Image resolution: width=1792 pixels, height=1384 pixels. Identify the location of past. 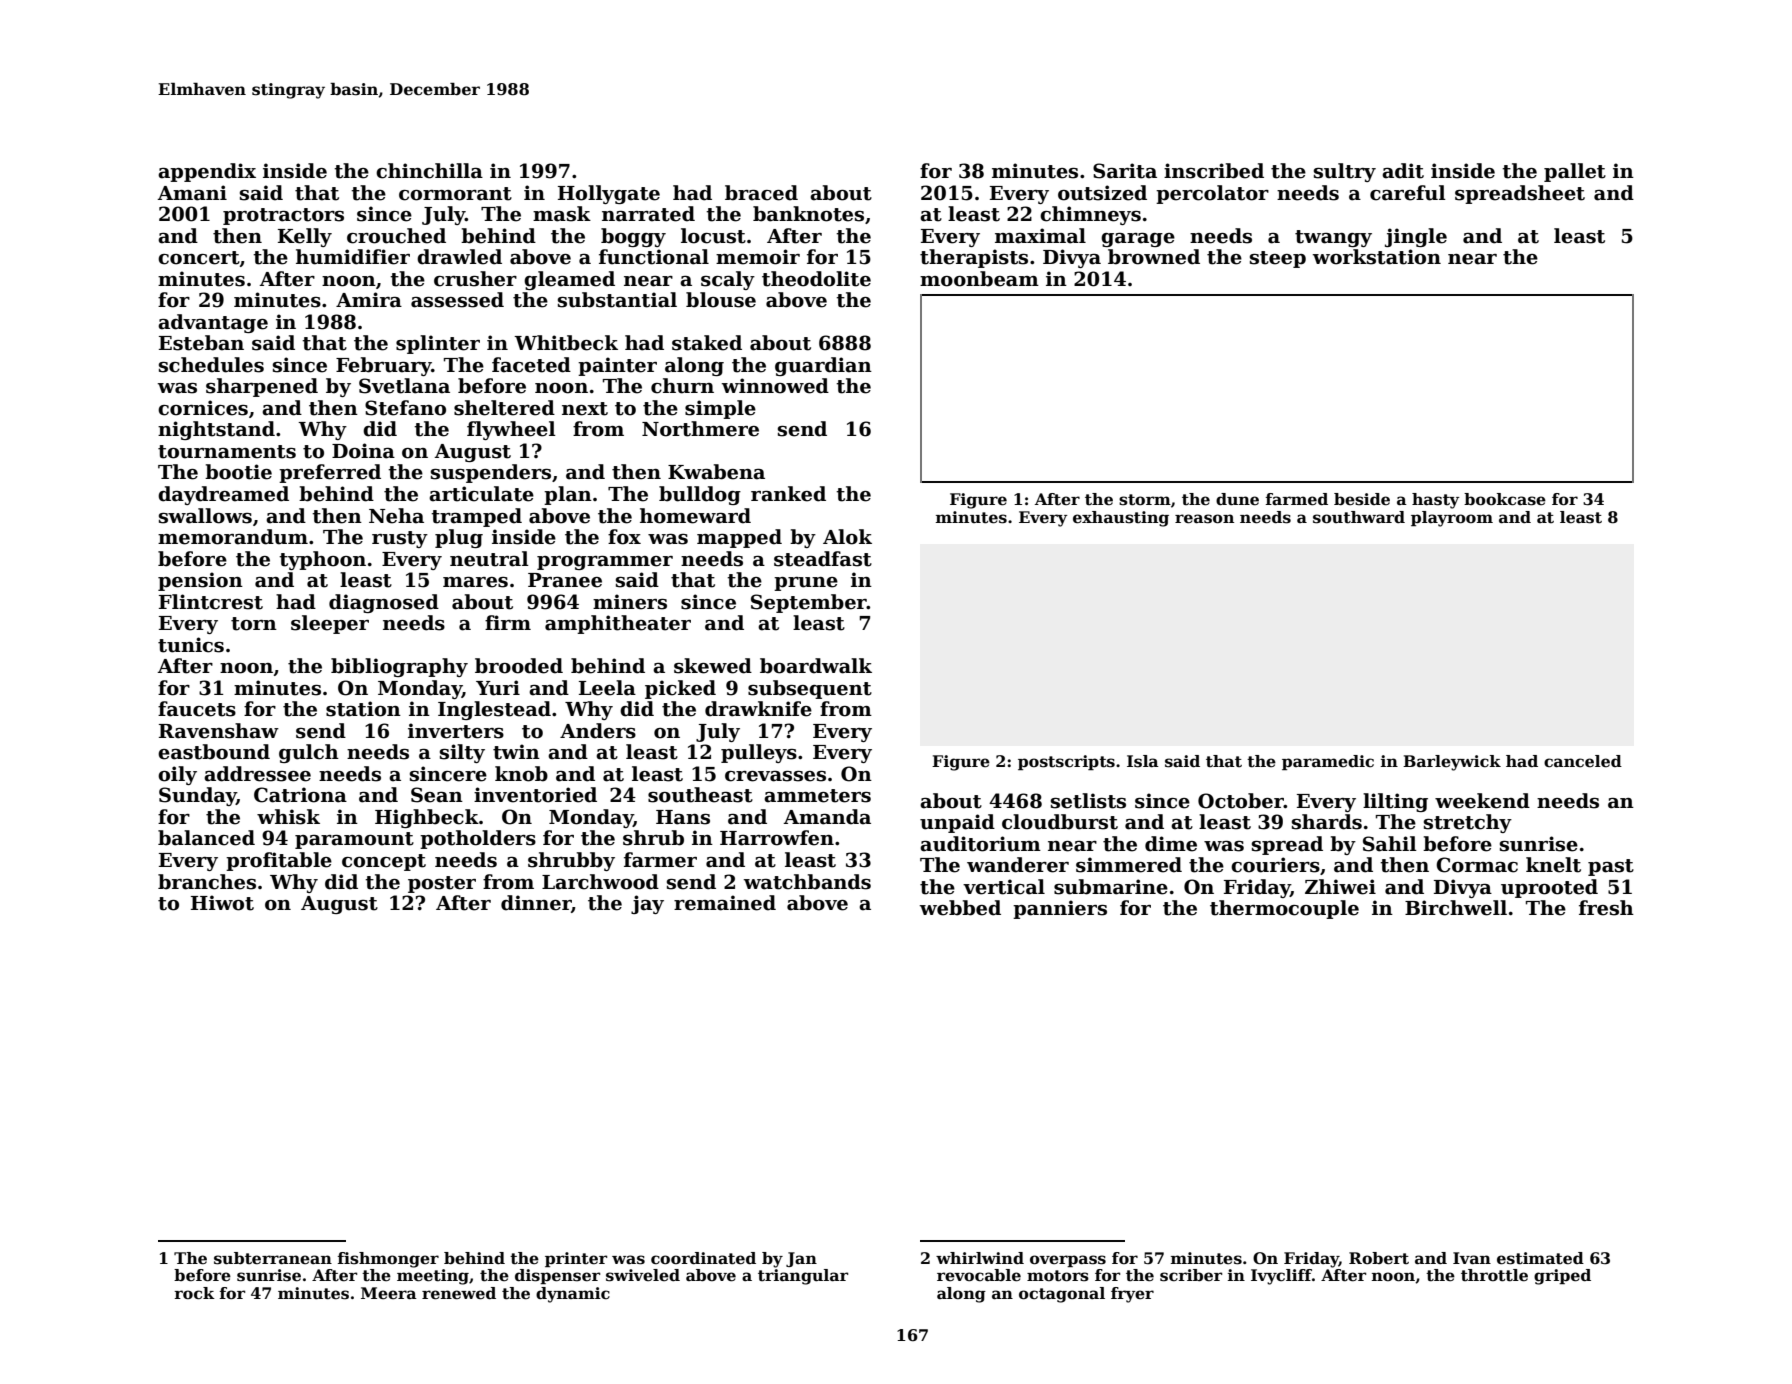
(1611, 867).
